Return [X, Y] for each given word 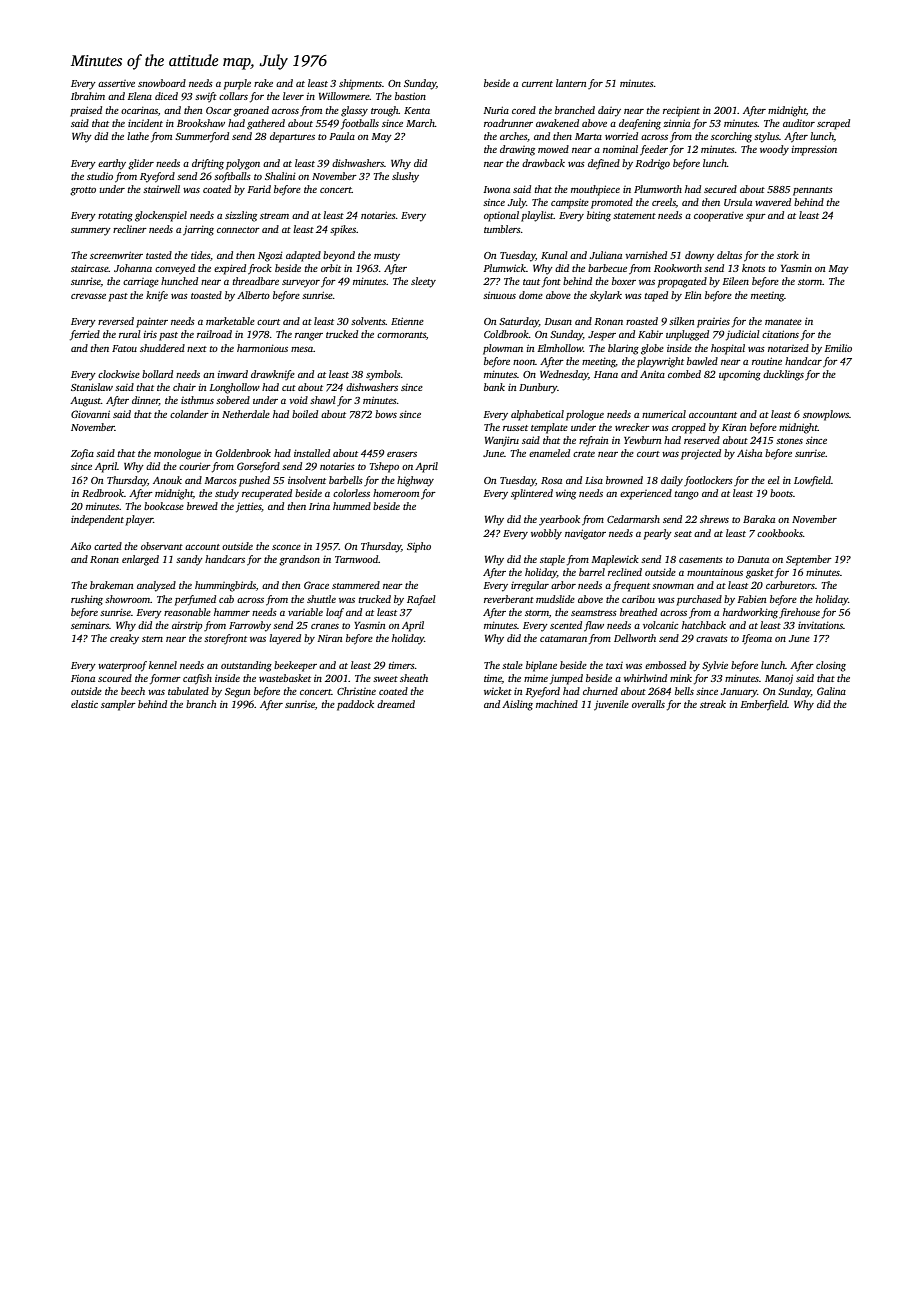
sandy [189, 560]
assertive [116, 83]
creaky [124, 639]
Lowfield [812, 481]
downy [699, 256]
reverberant [509, 599]
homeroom [396, 493]
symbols [383, 375]
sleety [423, 282]
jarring [198, 230]
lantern [571, 83]
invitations [820, 625]
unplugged [687, 335]
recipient [681, 112]
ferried [85, 335]
